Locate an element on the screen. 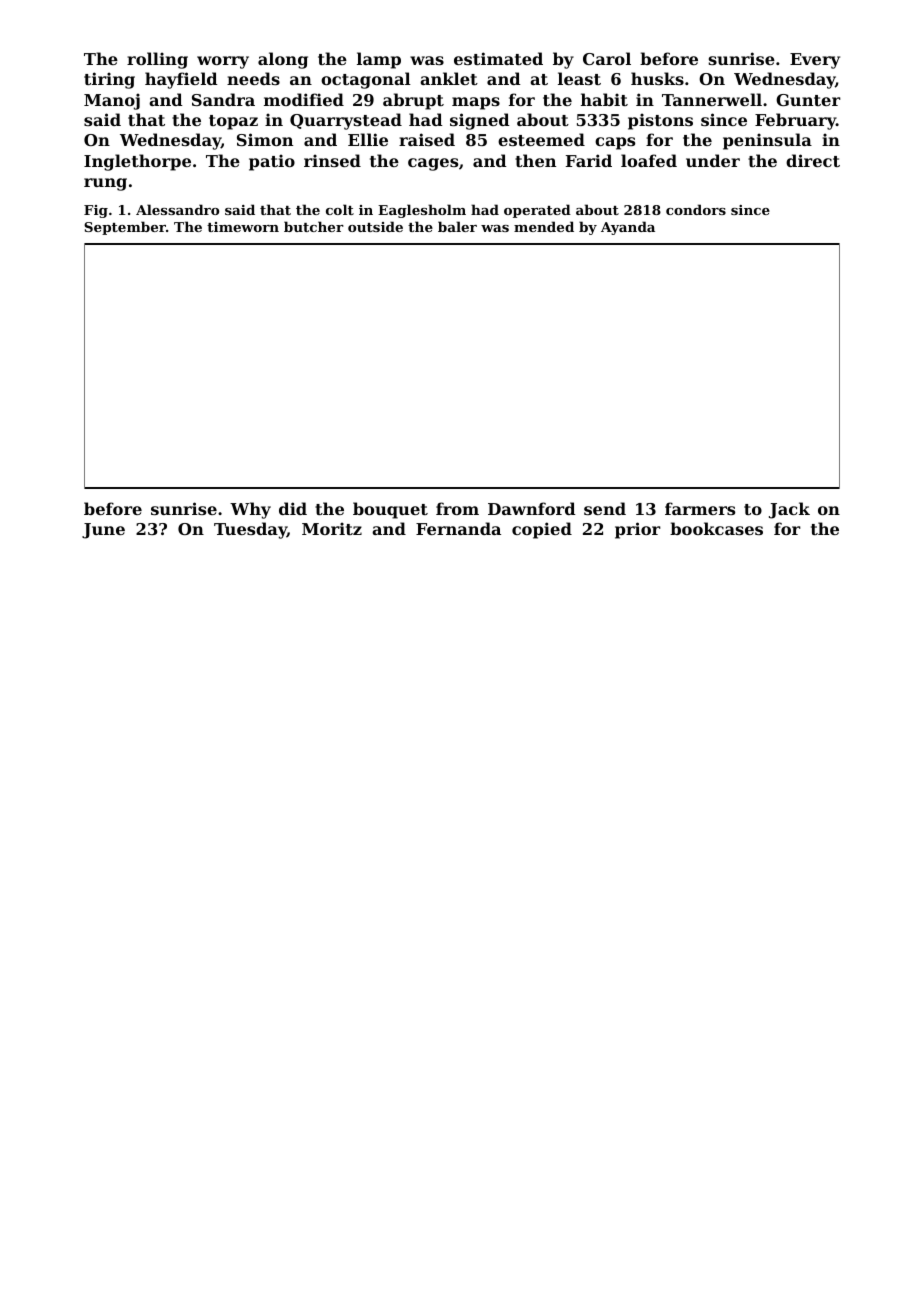 The width and height of the screenshot is (924, 1308). farmers is located at coordinates (700, 508).
